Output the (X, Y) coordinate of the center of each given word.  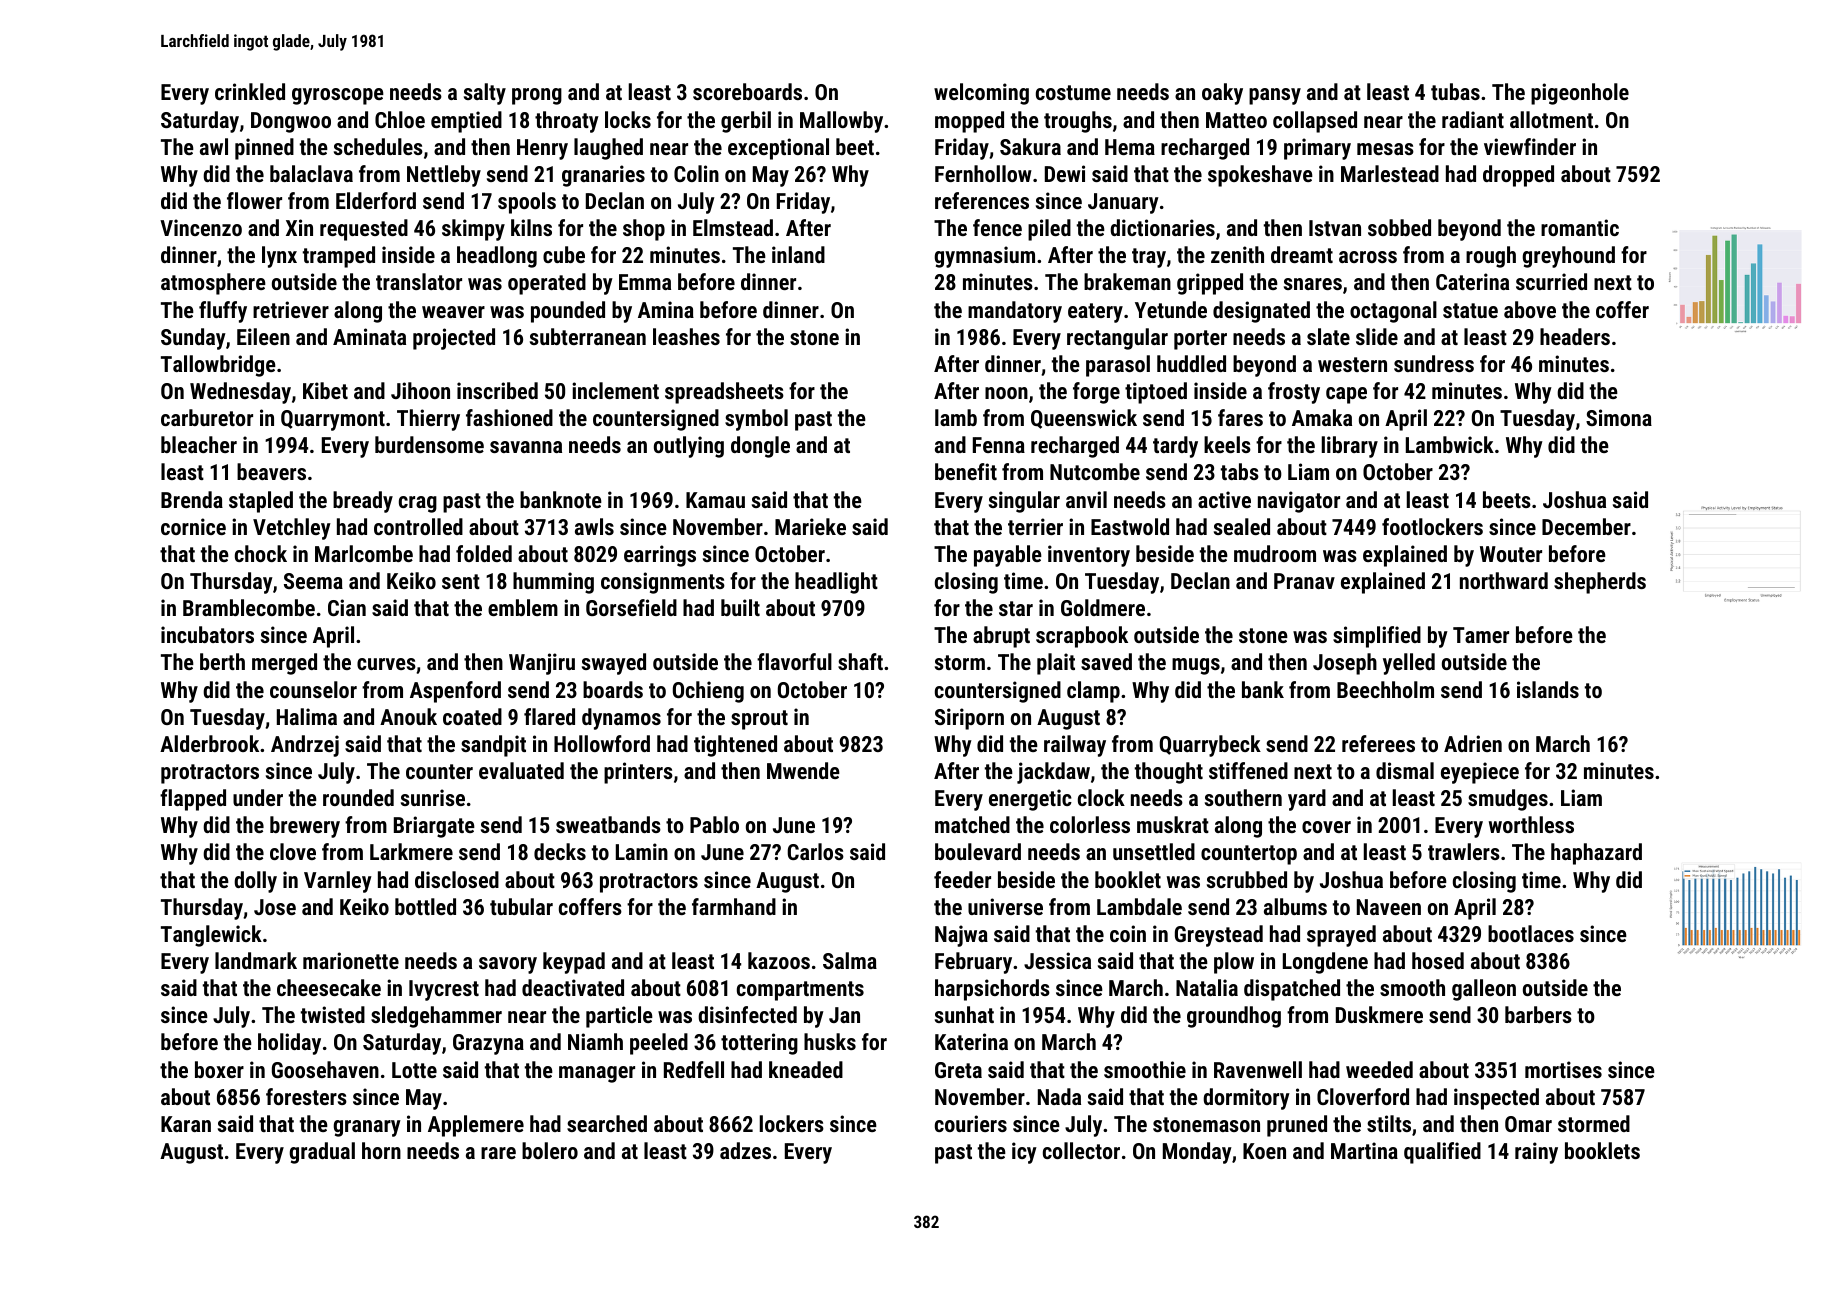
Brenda (192, 499)
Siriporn (969, 719)
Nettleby (444, 176)
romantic (1580, 227)
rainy (1536, 1153)
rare (498, 1153)
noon (1006, 393)
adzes (745, 1150)
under (258, 797)
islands (1548, 689)
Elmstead (733, 227)
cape (1346, 395)
